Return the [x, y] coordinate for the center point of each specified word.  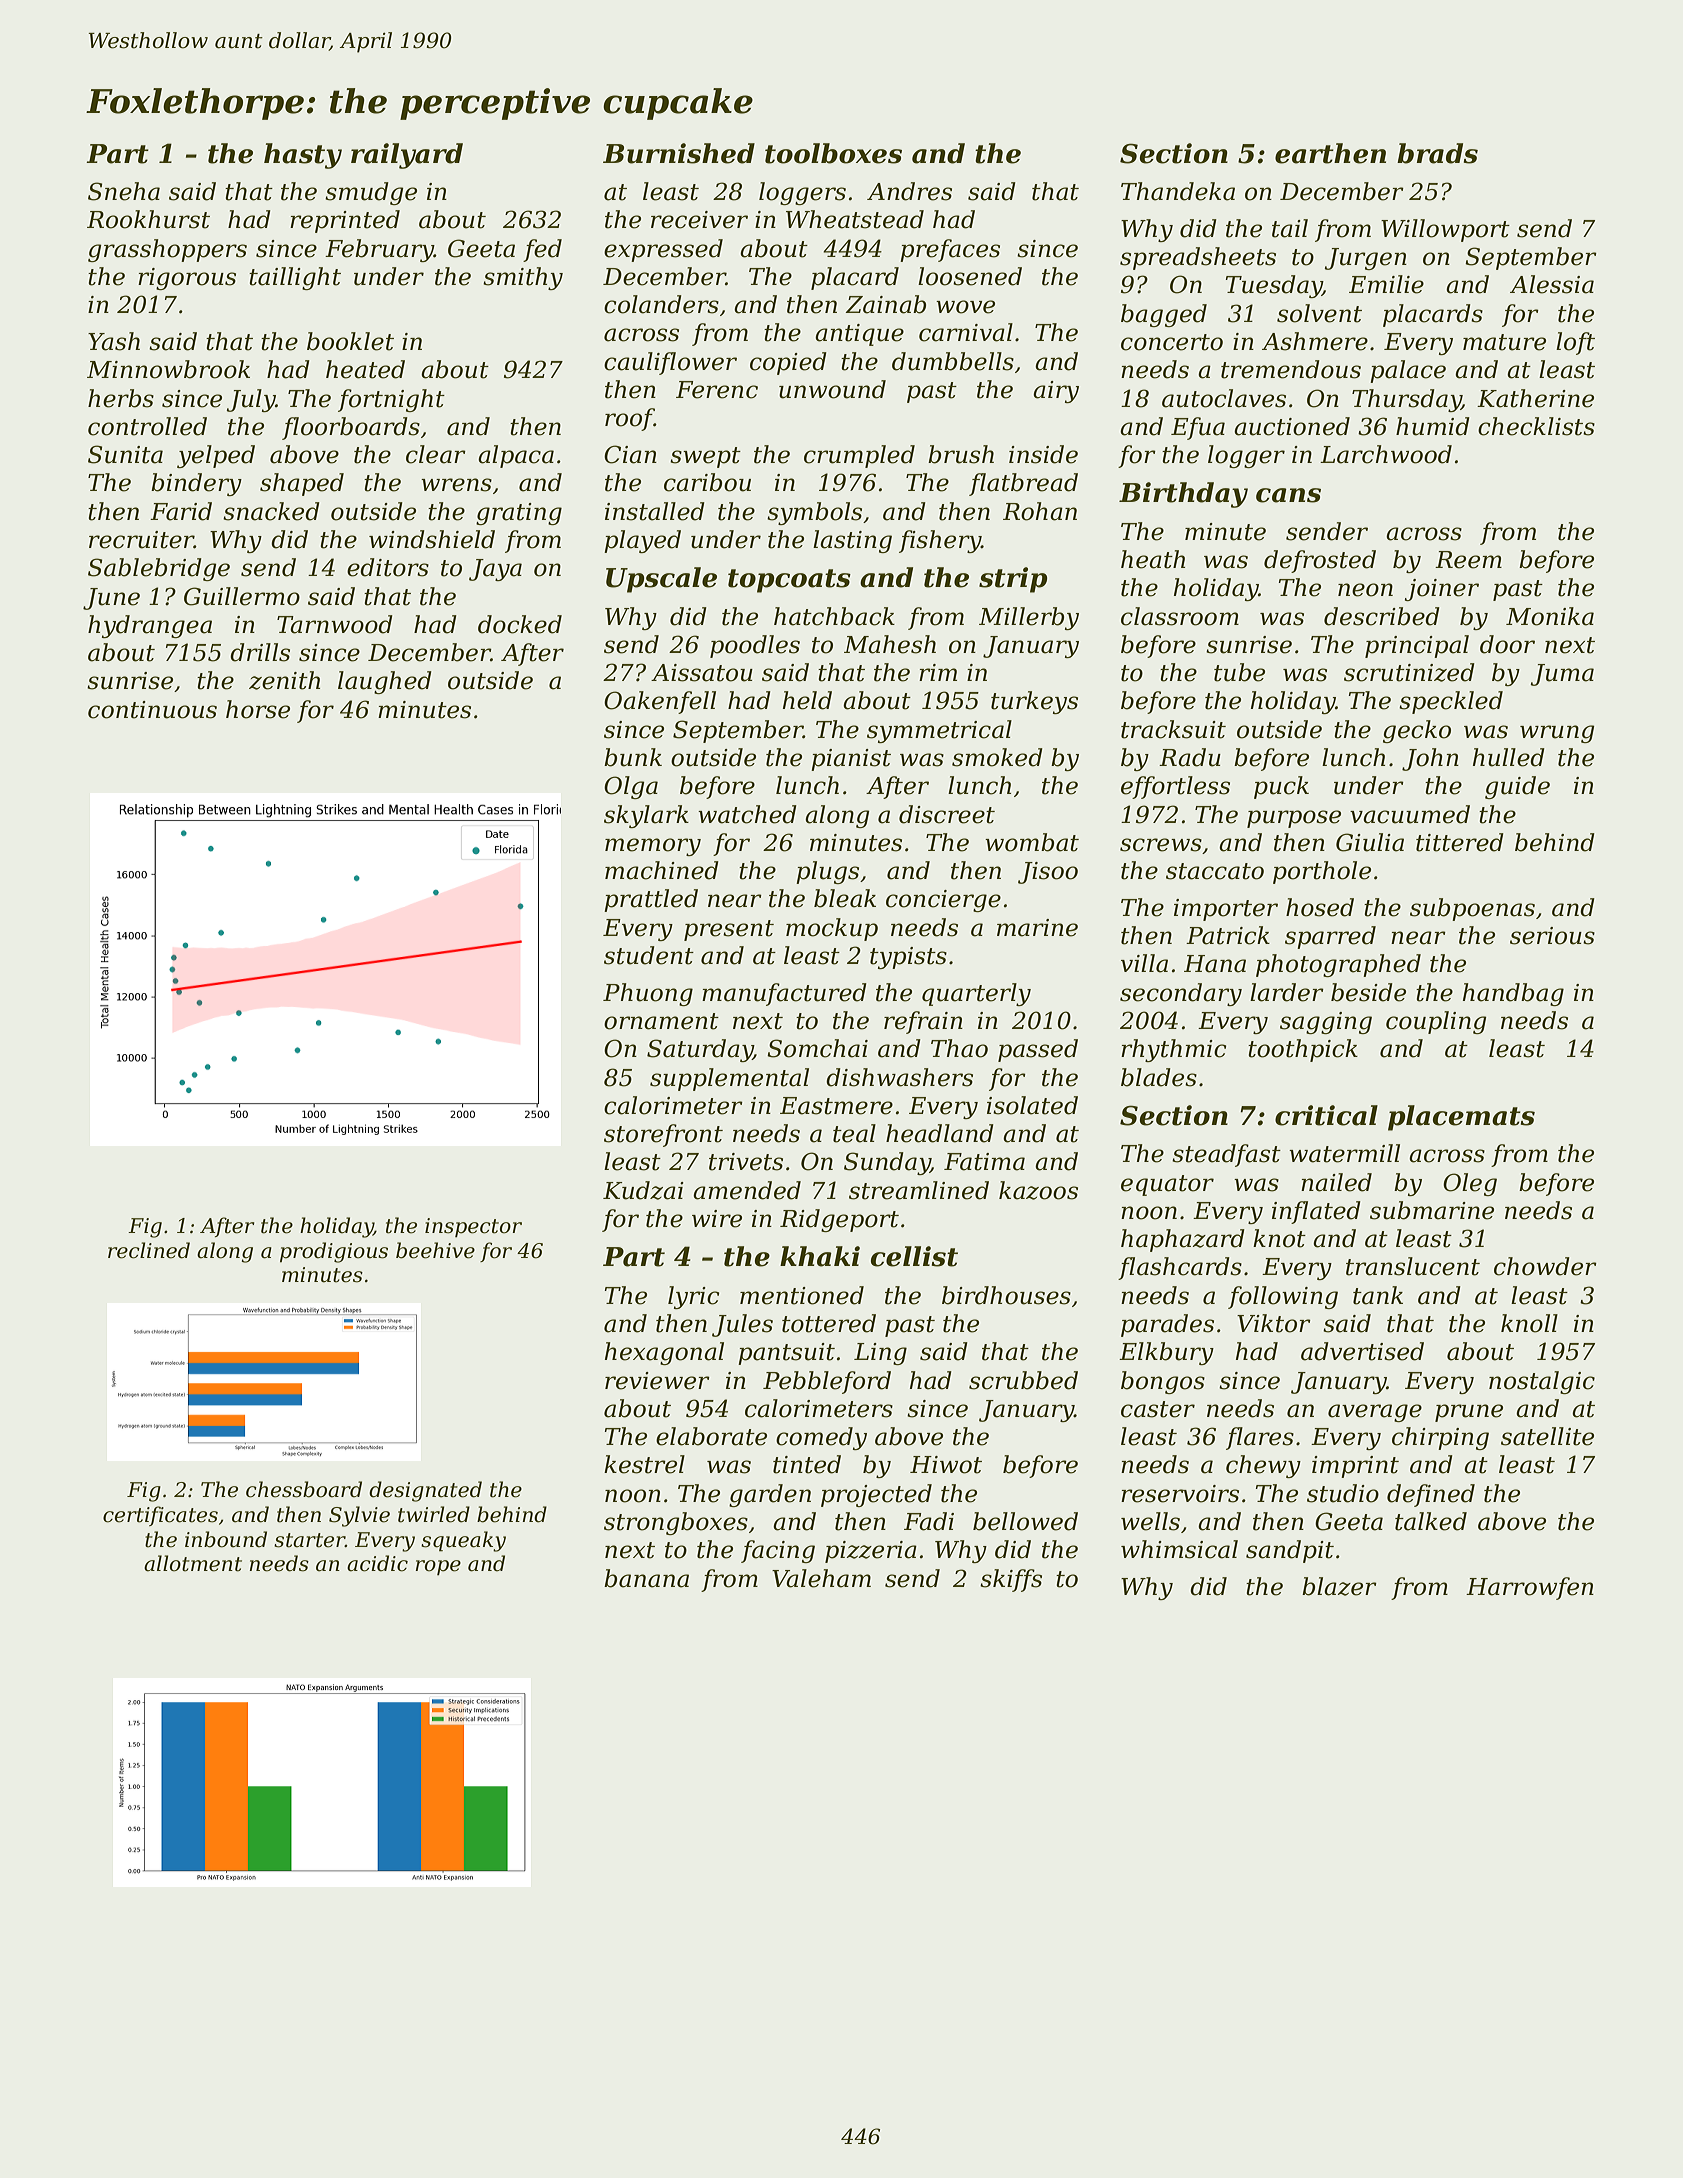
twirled [434, 1514]
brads [1437, 153]
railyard [407, 156]
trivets [746, 1162]
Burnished [679, 153]
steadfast [1226, 1155]
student [649, 955]
